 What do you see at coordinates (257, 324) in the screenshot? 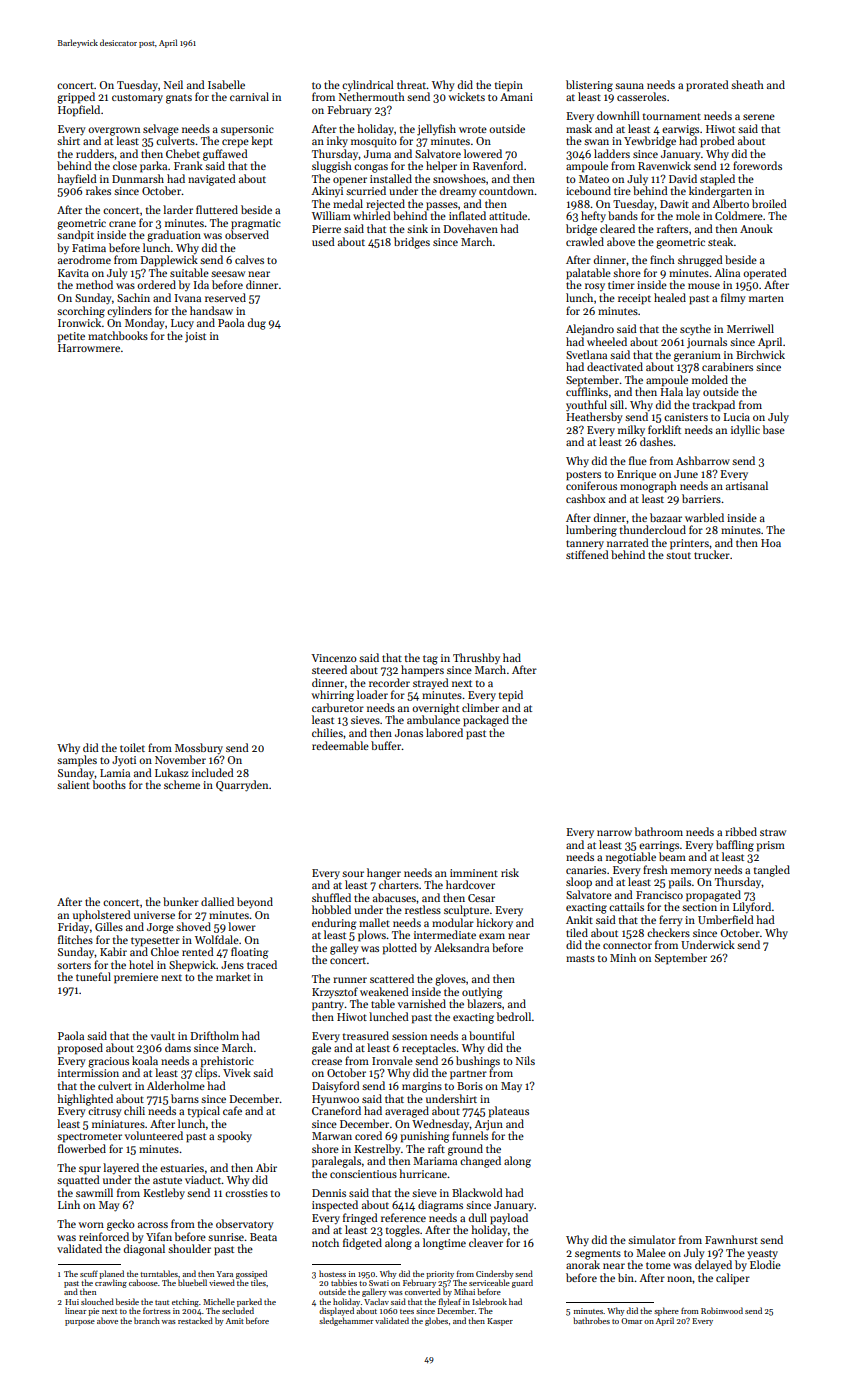
I see `dug` at bounding box center [257, 324].
